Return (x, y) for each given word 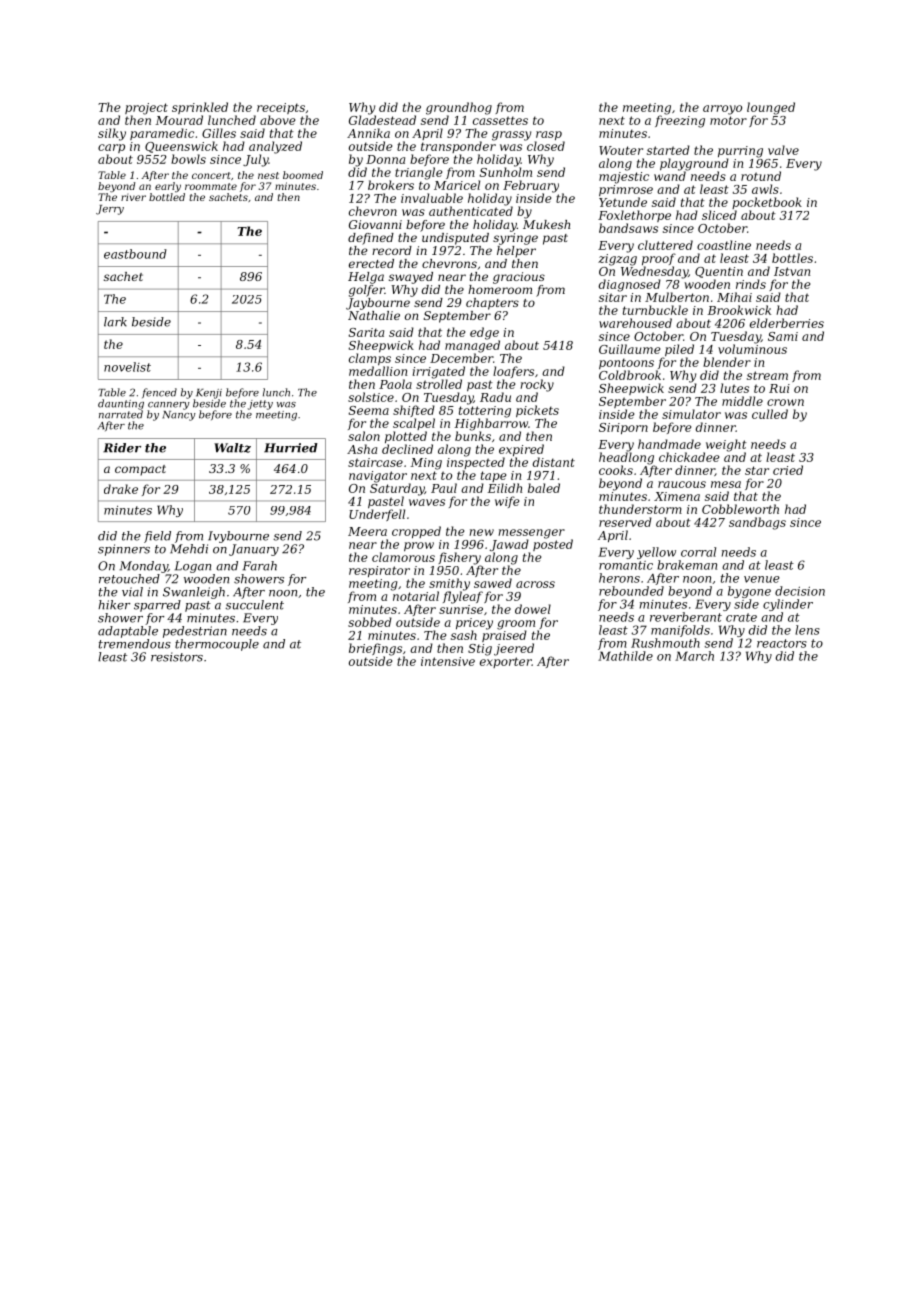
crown (785, 402)
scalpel (414, 424)
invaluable (432, 198)
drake (121, 489)
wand (670, 176)
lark (115, 322)
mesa (726, 484)
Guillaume (629, 349)
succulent (254, 605)
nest (268, 175)
